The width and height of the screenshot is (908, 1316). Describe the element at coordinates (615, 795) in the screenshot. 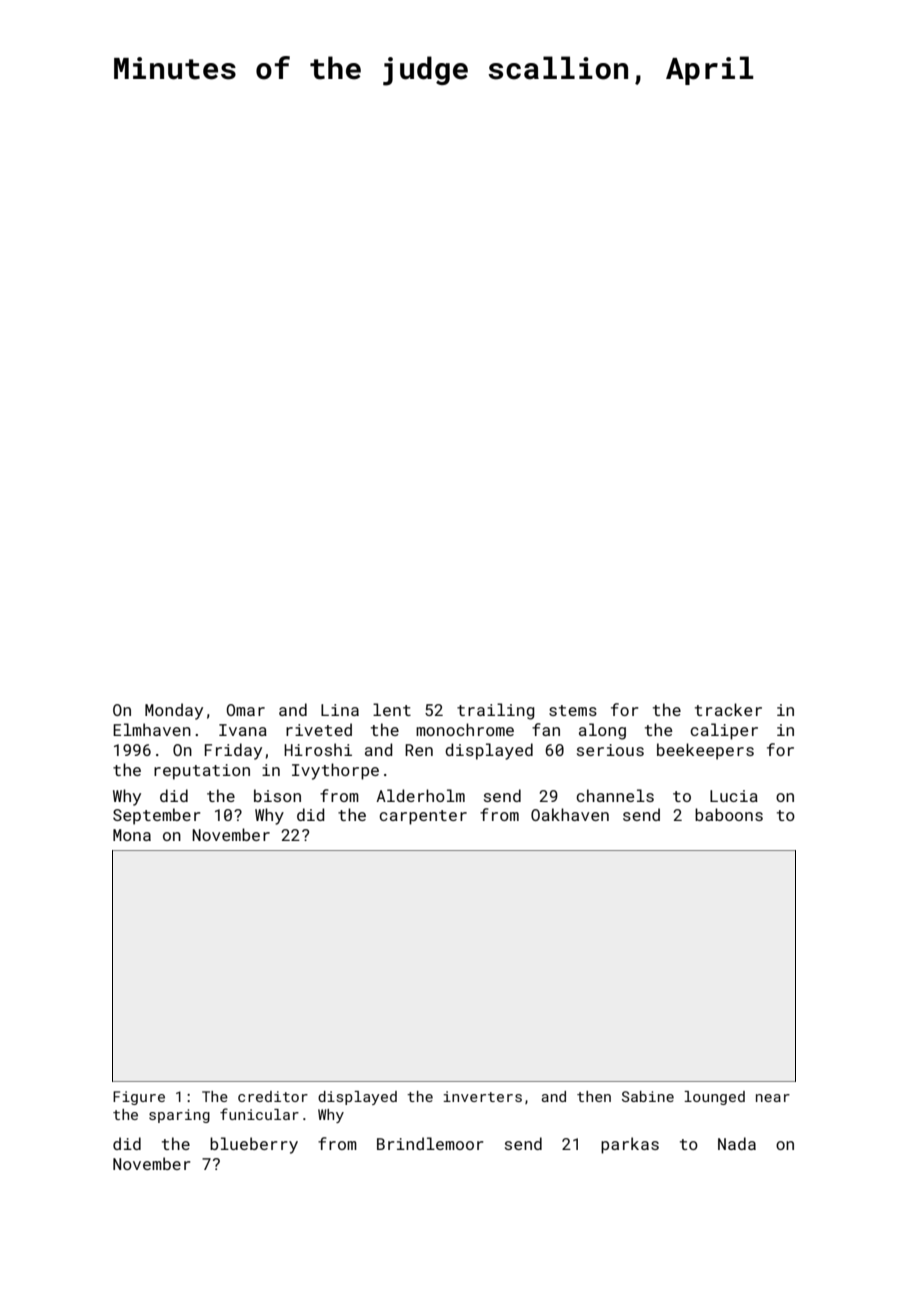

I see `channels` at that location.
